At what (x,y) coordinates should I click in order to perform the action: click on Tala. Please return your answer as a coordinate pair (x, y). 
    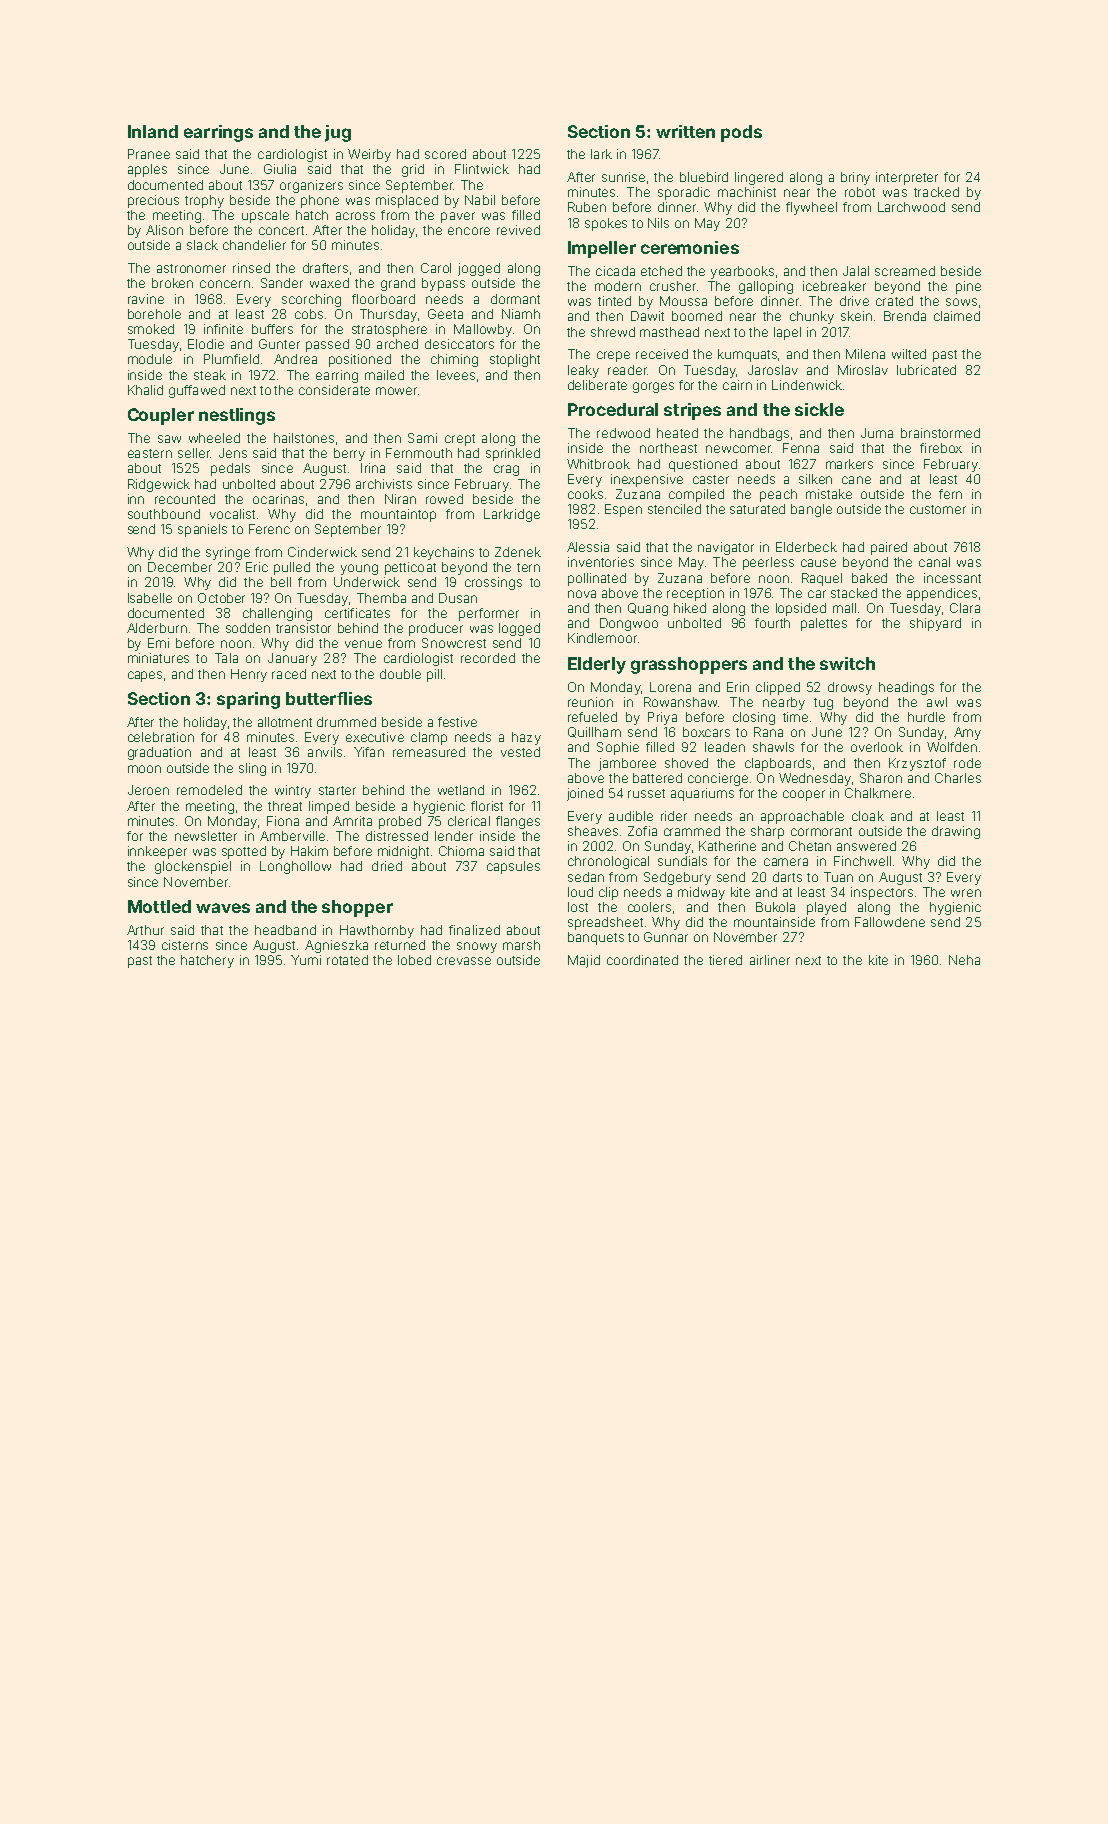
    Looking at the image, I should click on (226, 658).
